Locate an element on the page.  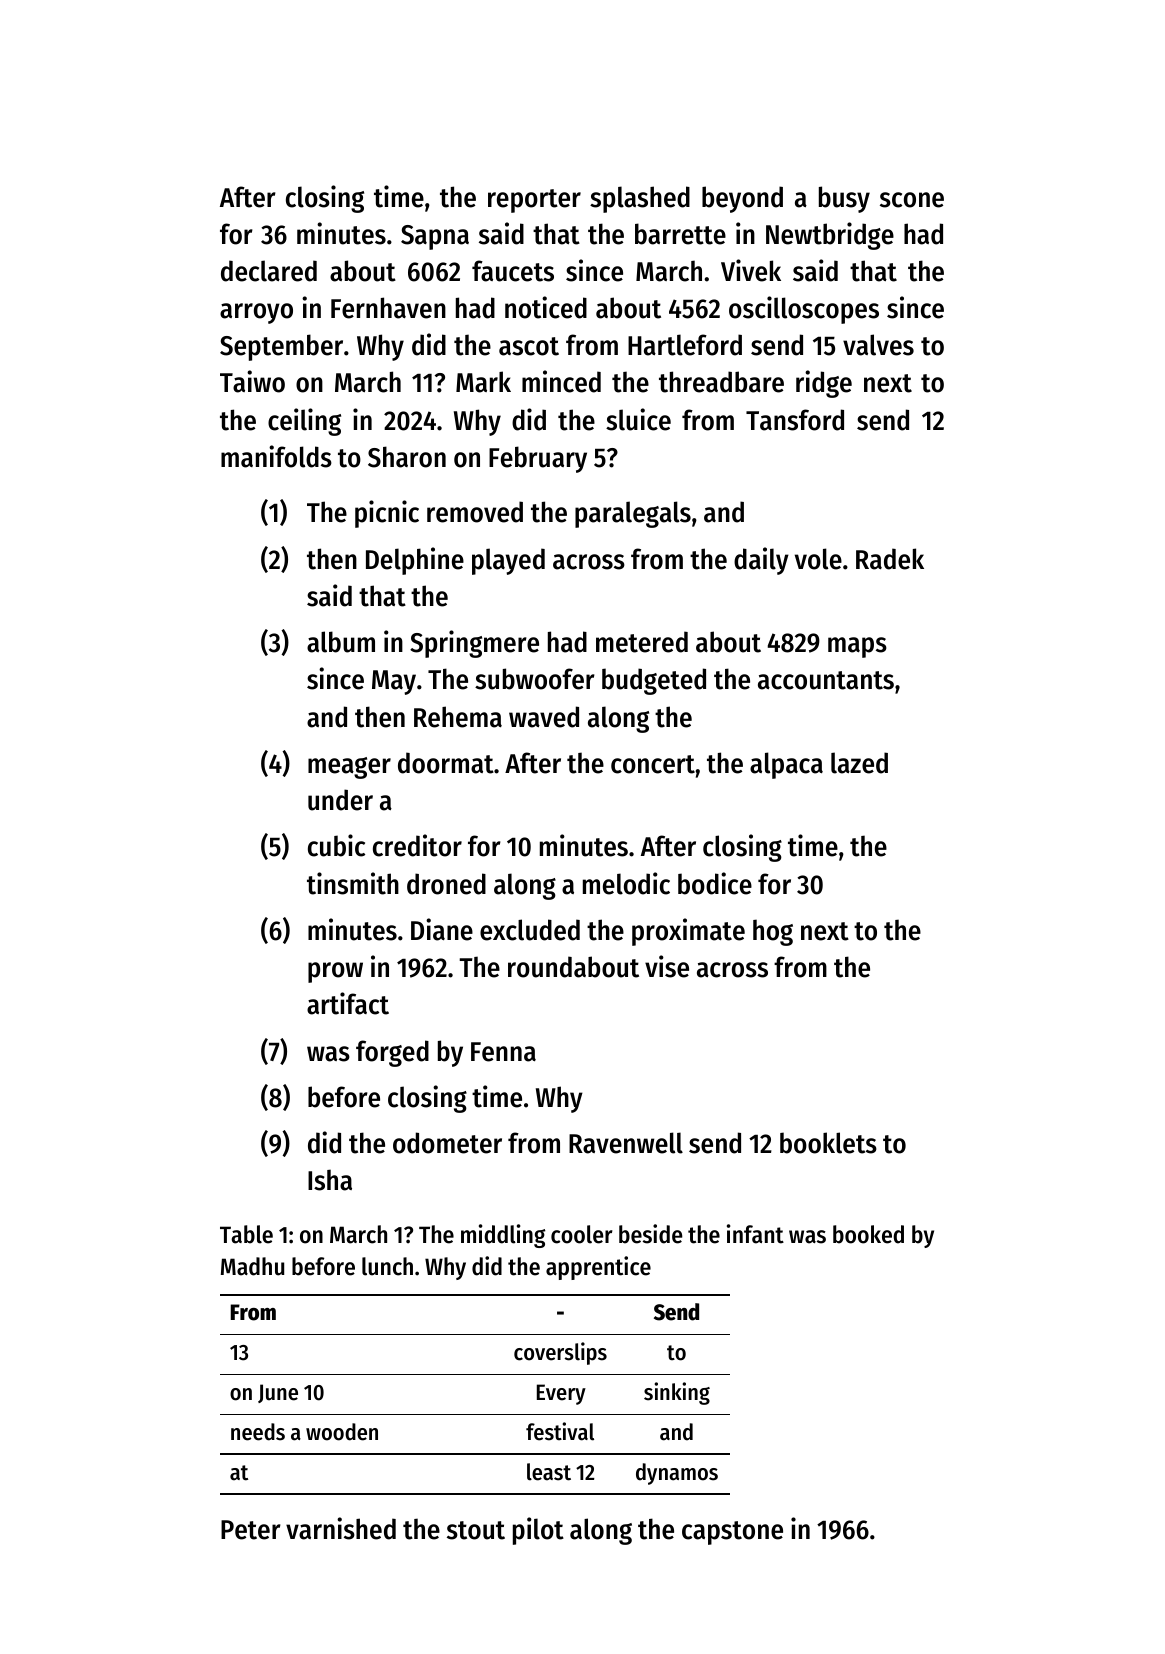
hog is located at coordinates (773, 932).
